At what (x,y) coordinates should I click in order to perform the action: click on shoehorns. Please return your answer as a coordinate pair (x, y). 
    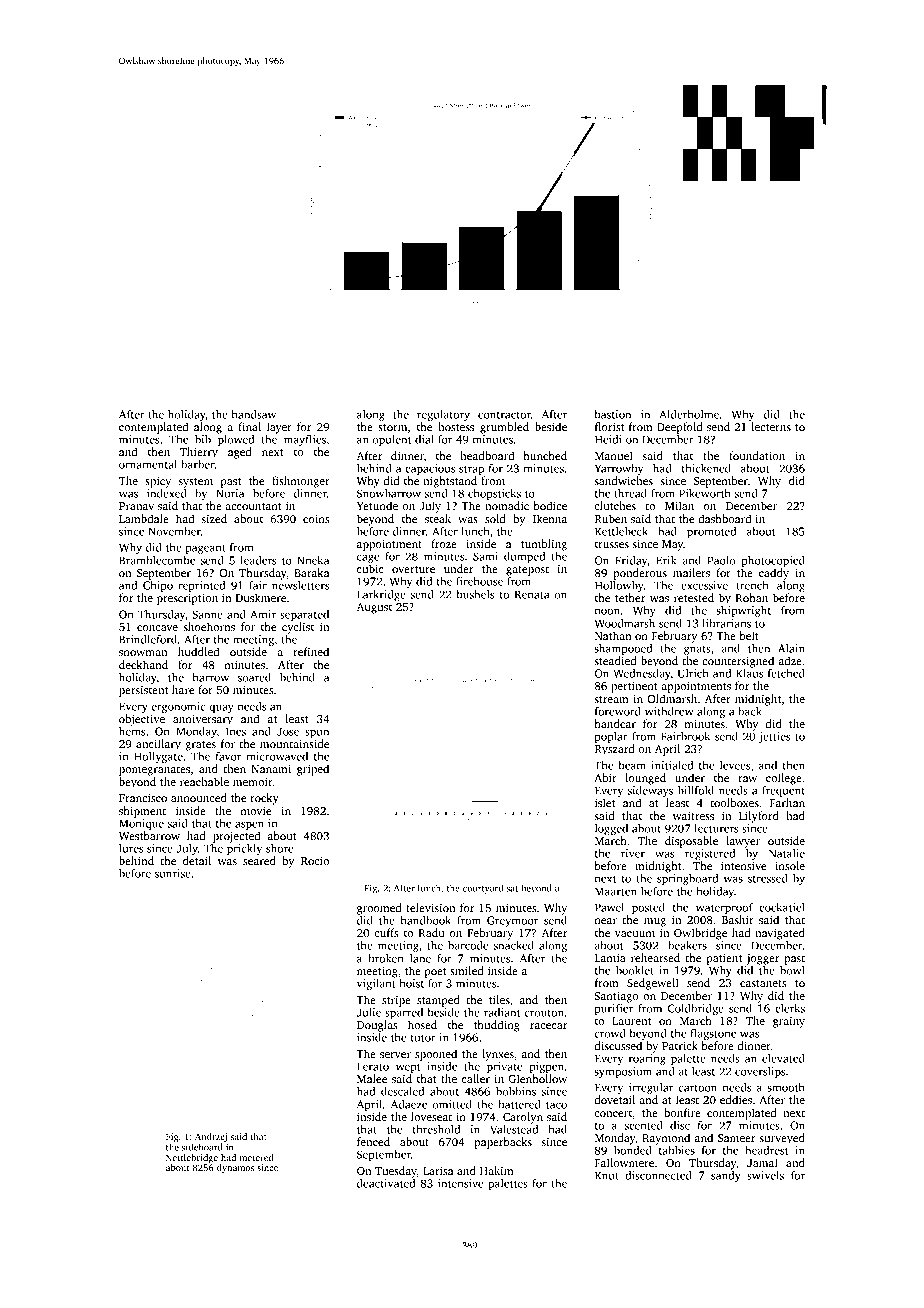
    Looking at the image, I should click on (209, 626).
